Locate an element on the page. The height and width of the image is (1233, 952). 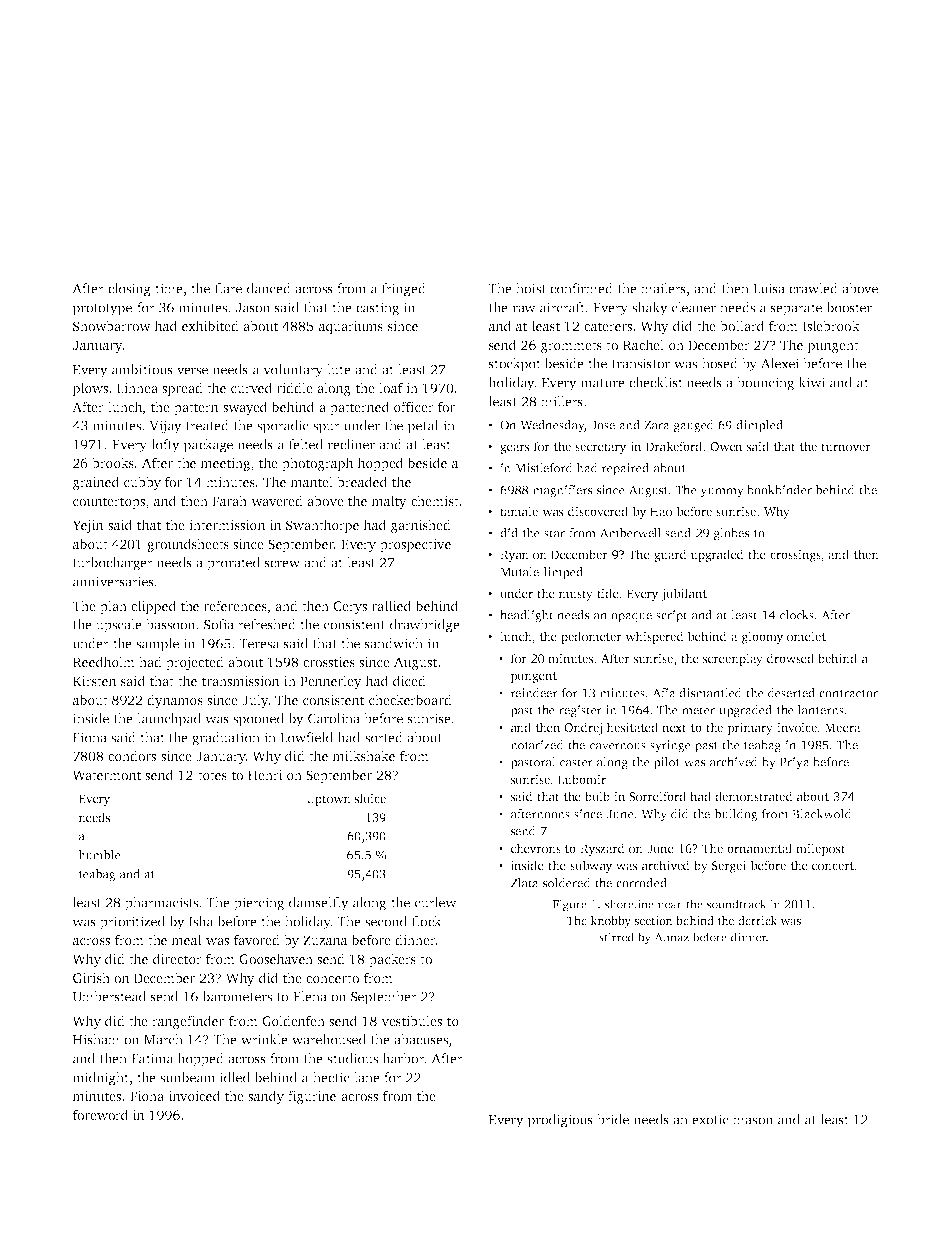
chemist is located at coordinates (435, 500).
